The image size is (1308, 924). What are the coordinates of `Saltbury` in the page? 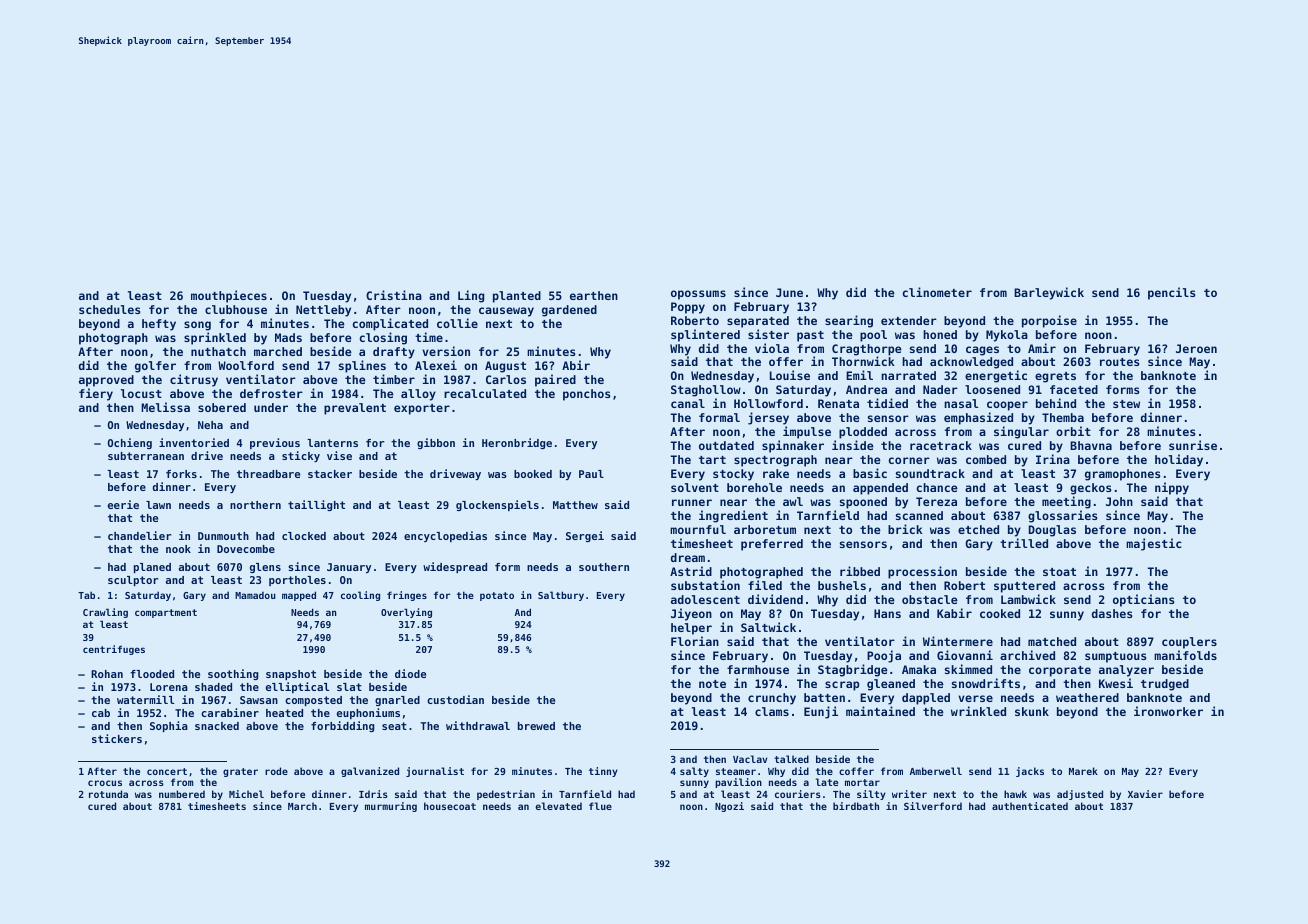 It's located at (561, 596).
